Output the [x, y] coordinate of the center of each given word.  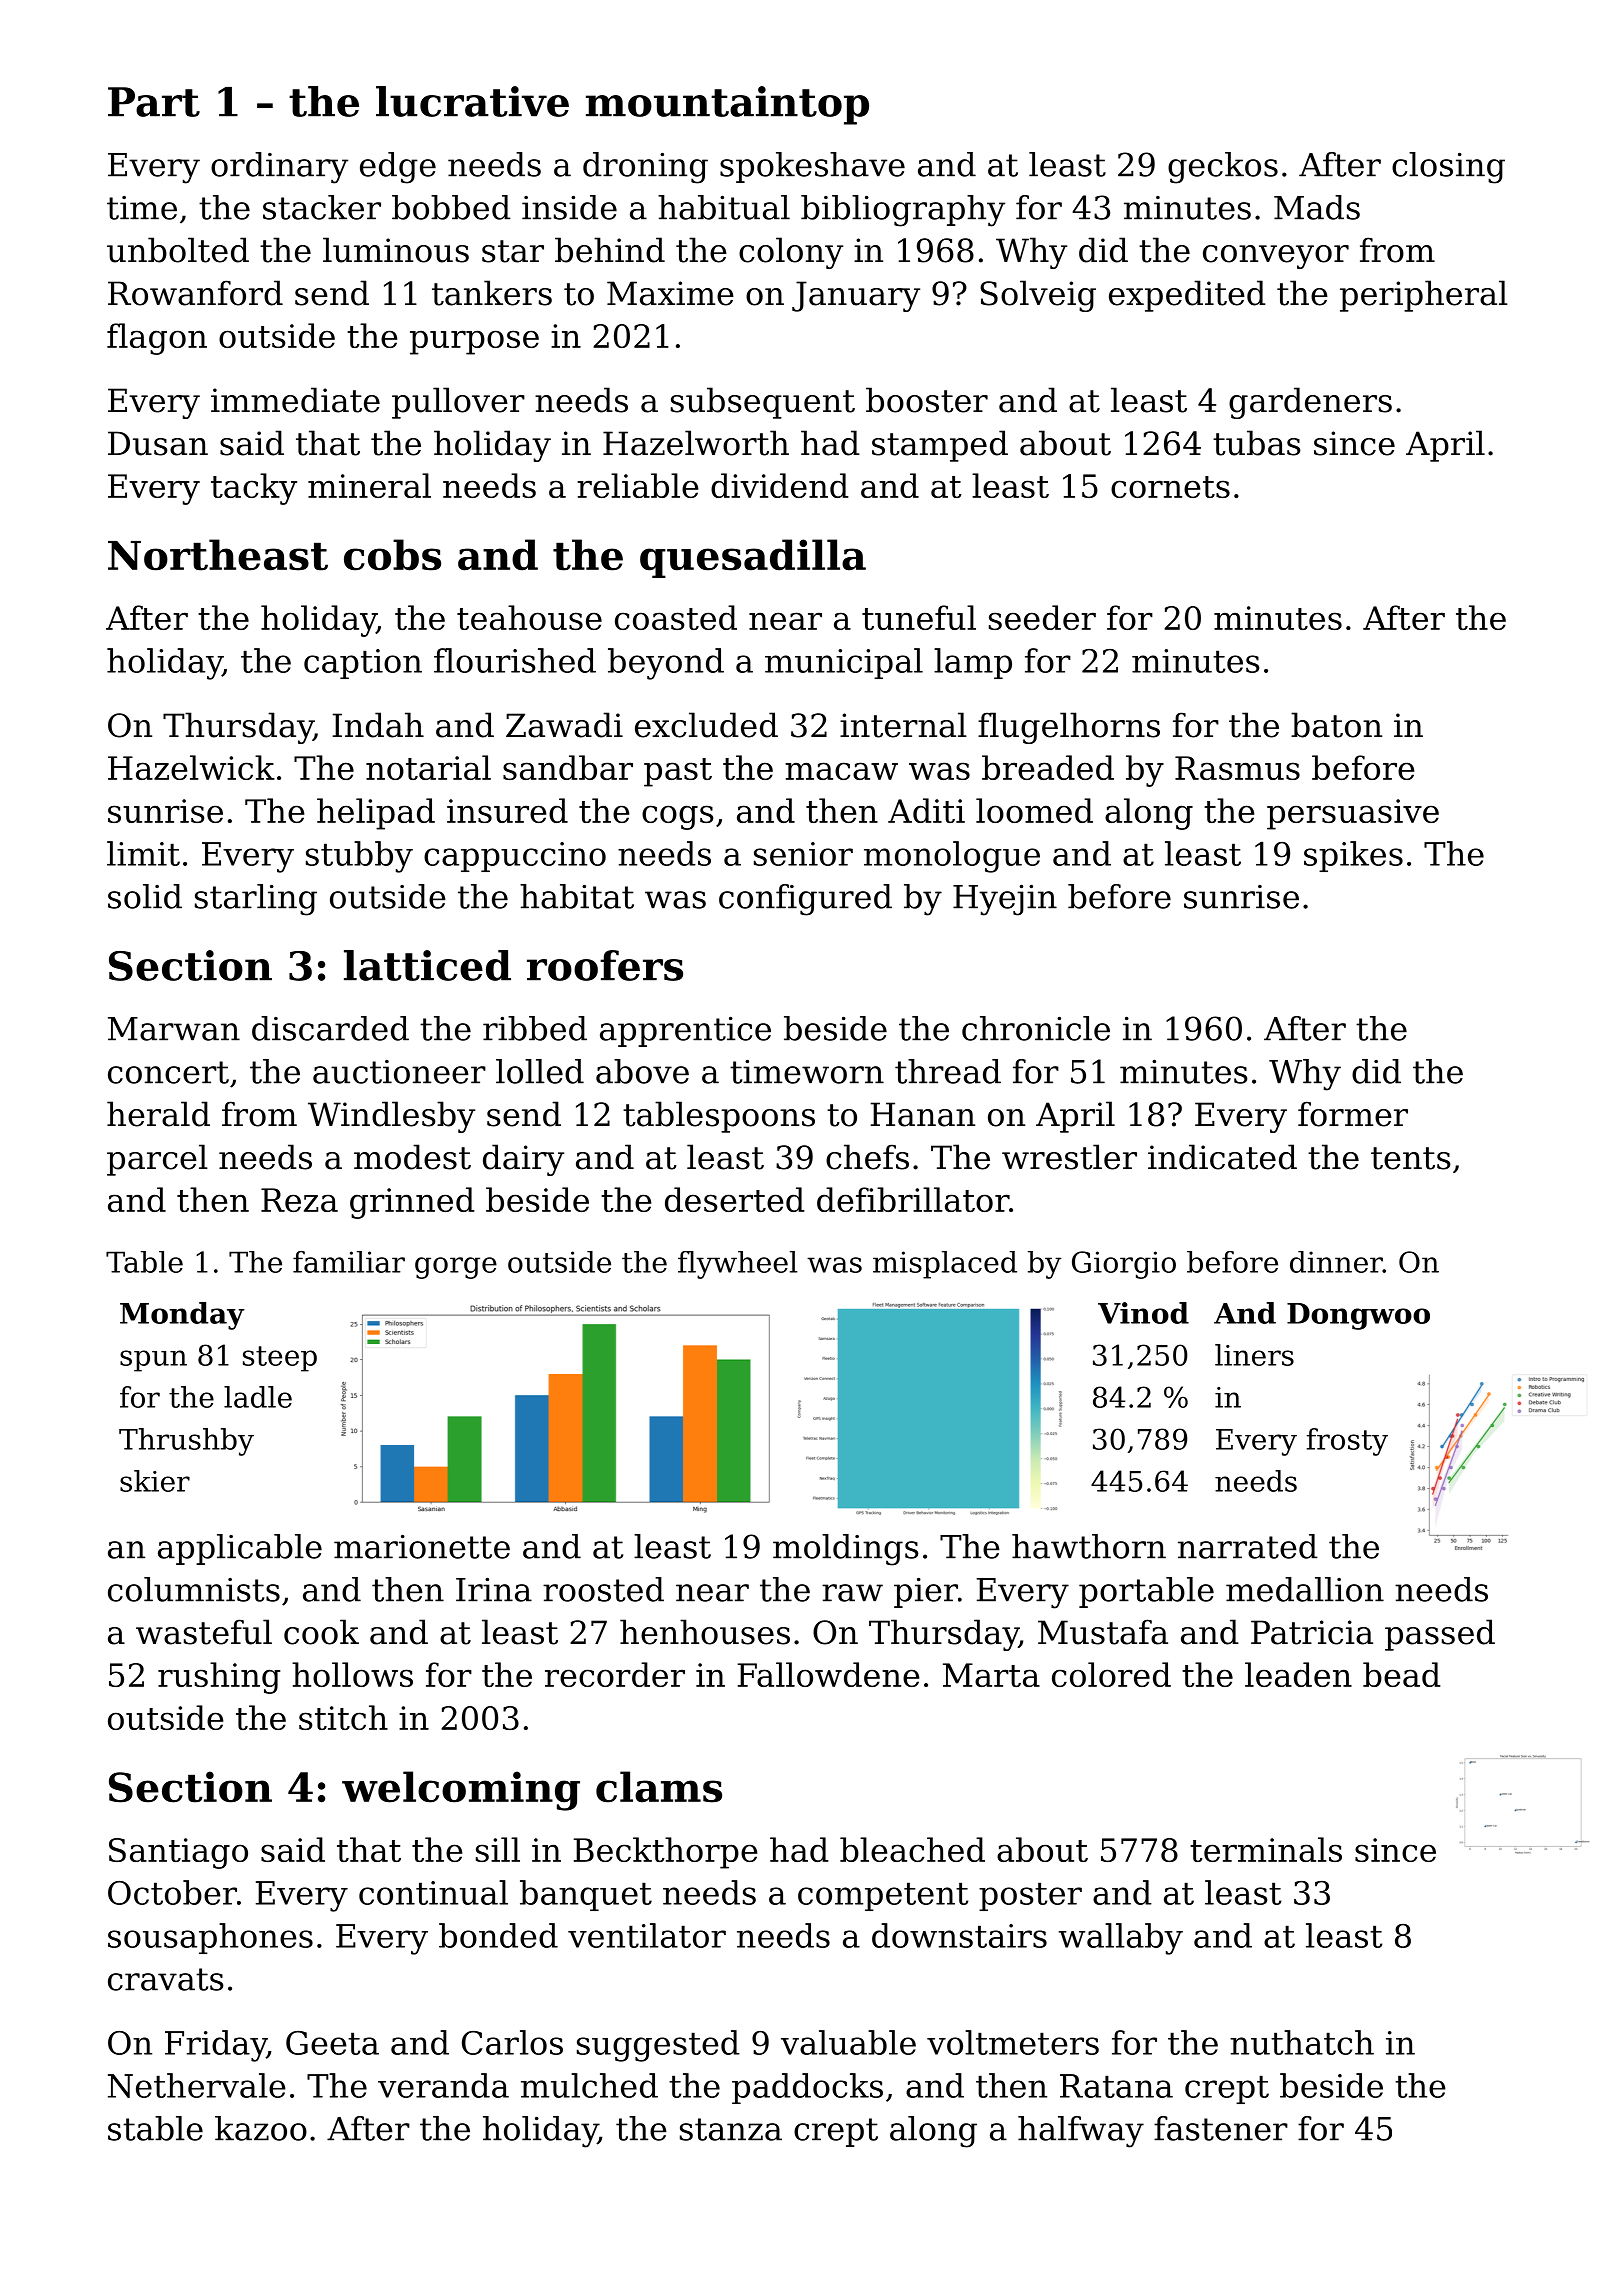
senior [803, 854]
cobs [392, 555]
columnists [194, 1589]
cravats [166, 1979]
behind [610, 250]
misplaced [945, 1265]
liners [1254, 1355]
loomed [1034, 810]
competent [883, 1896]
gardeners [1310, 403]
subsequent [763, 403]
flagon [157, 339]
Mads [1317, 207]
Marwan [174, 1029]
